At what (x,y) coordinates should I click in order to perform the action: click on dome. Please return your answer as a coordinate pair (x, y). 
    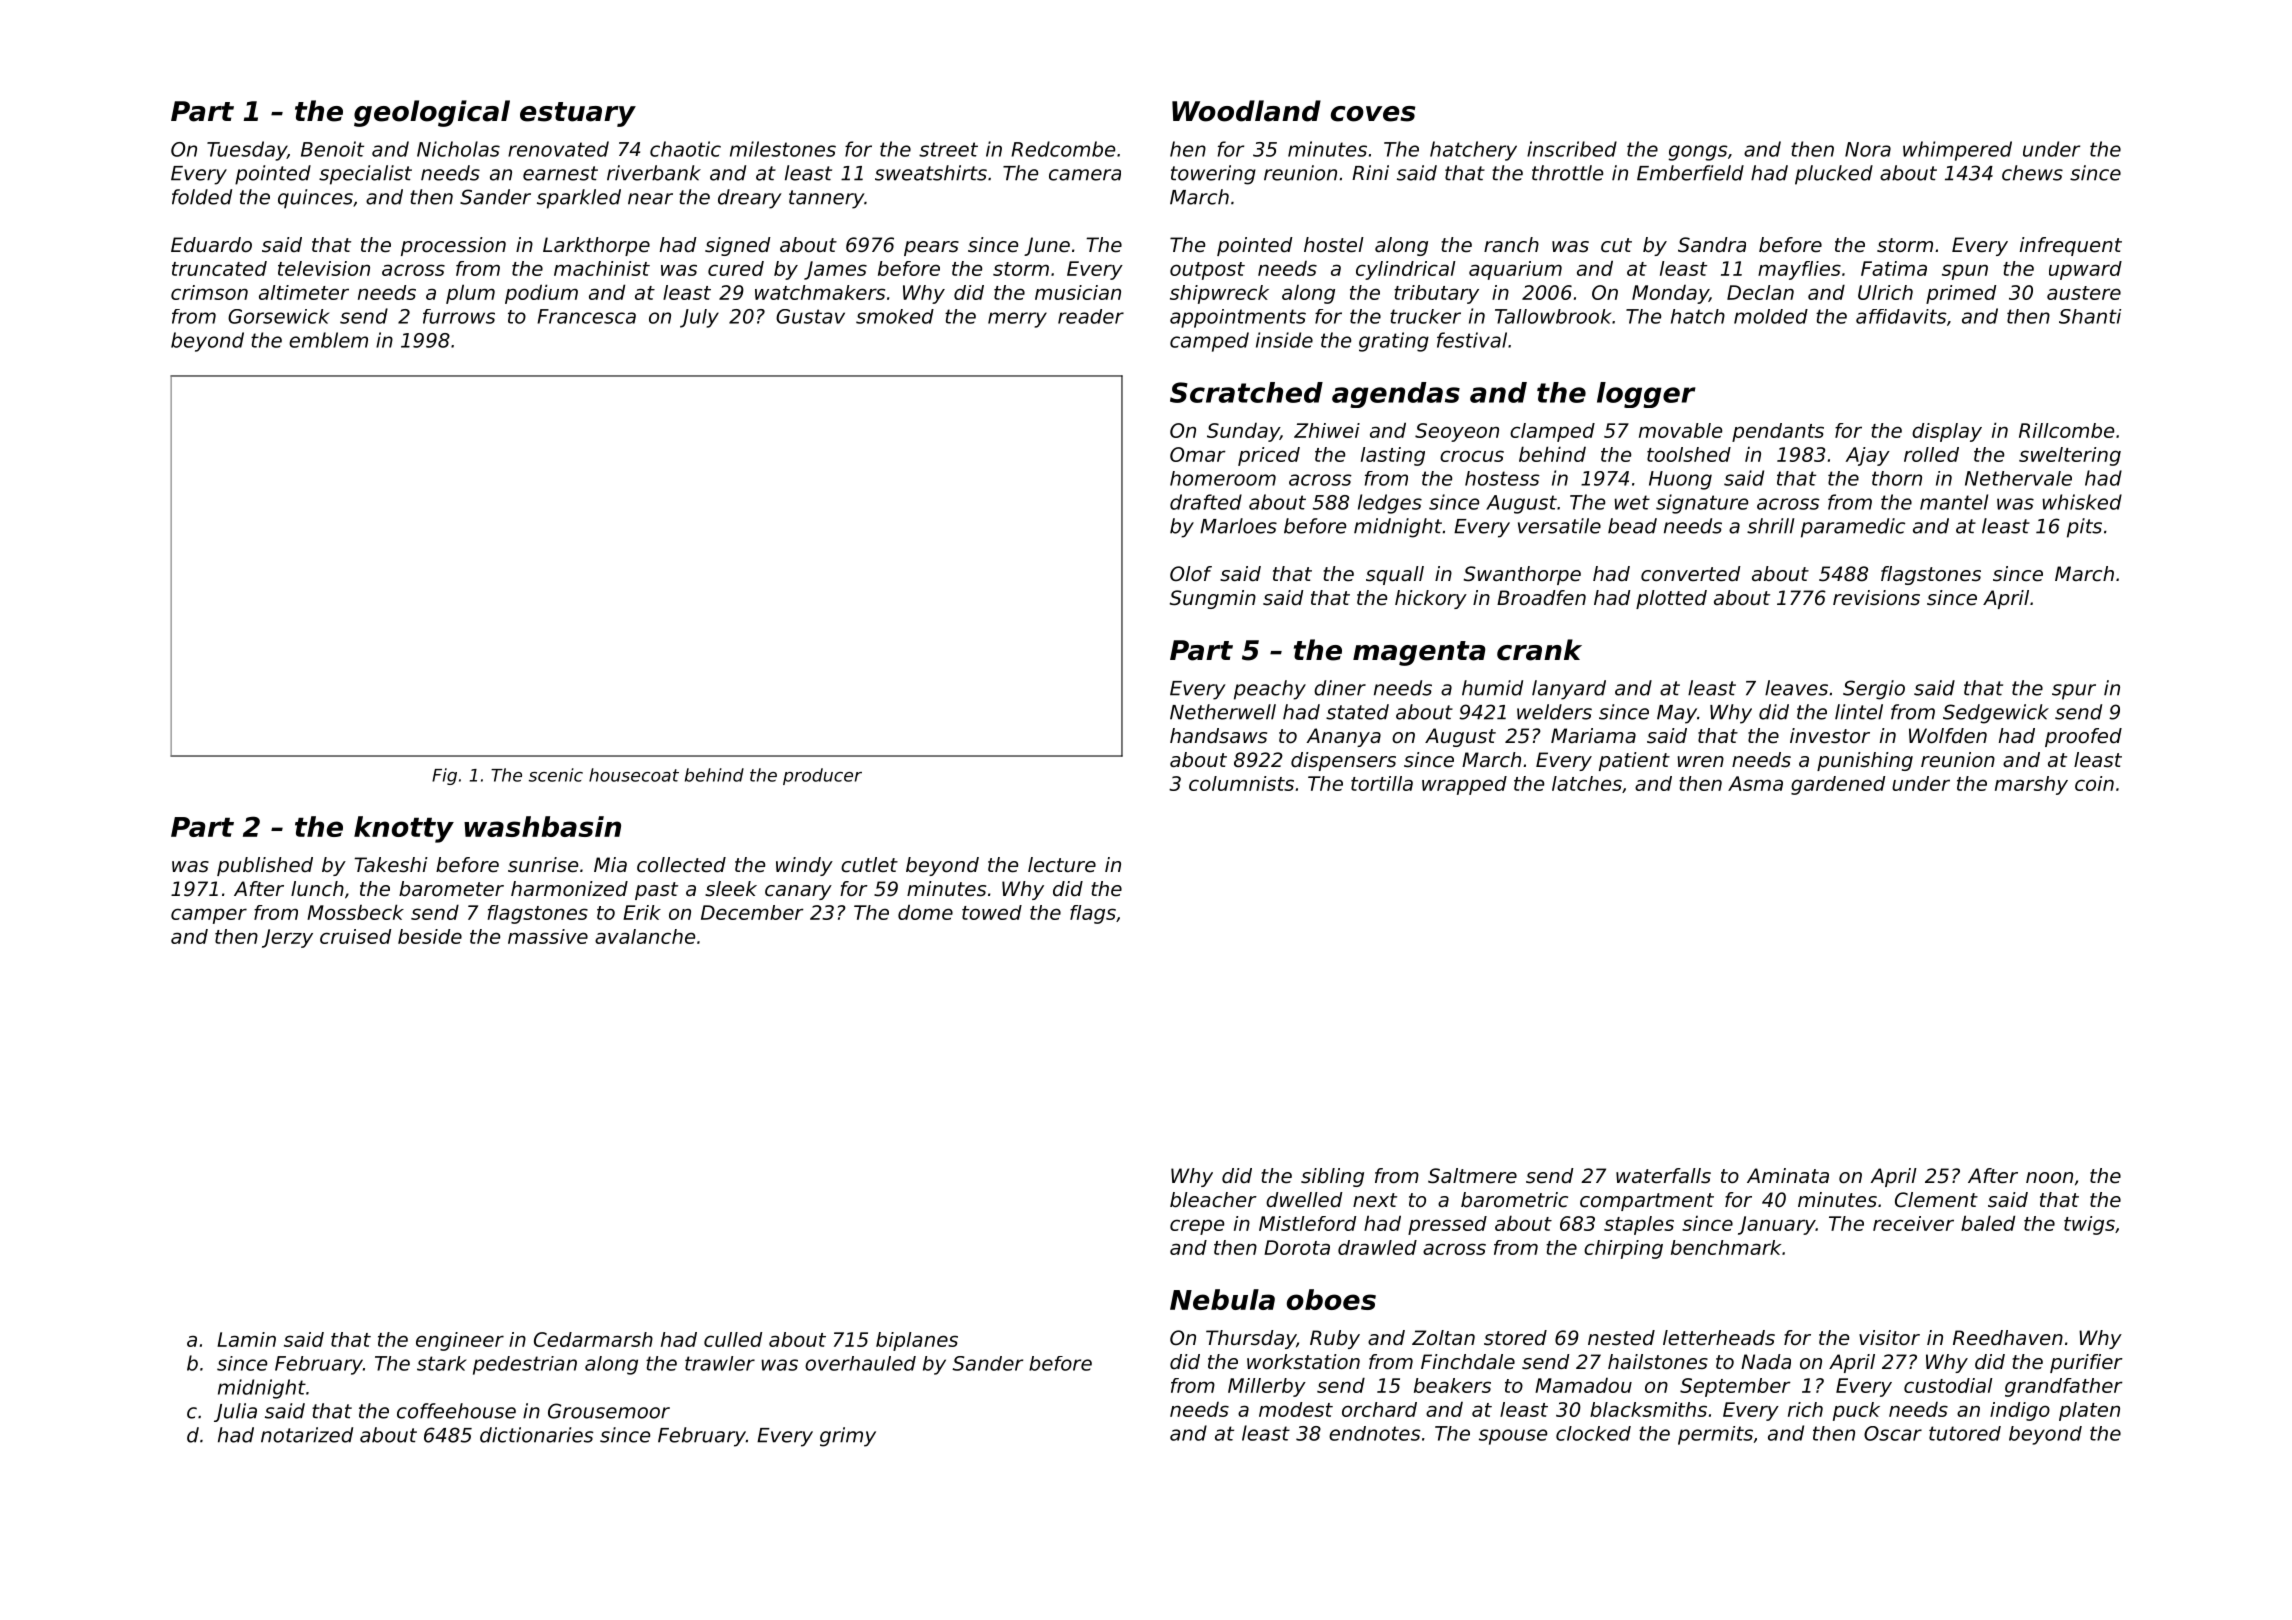
    Looking at the image, I should click on (925, 912).
